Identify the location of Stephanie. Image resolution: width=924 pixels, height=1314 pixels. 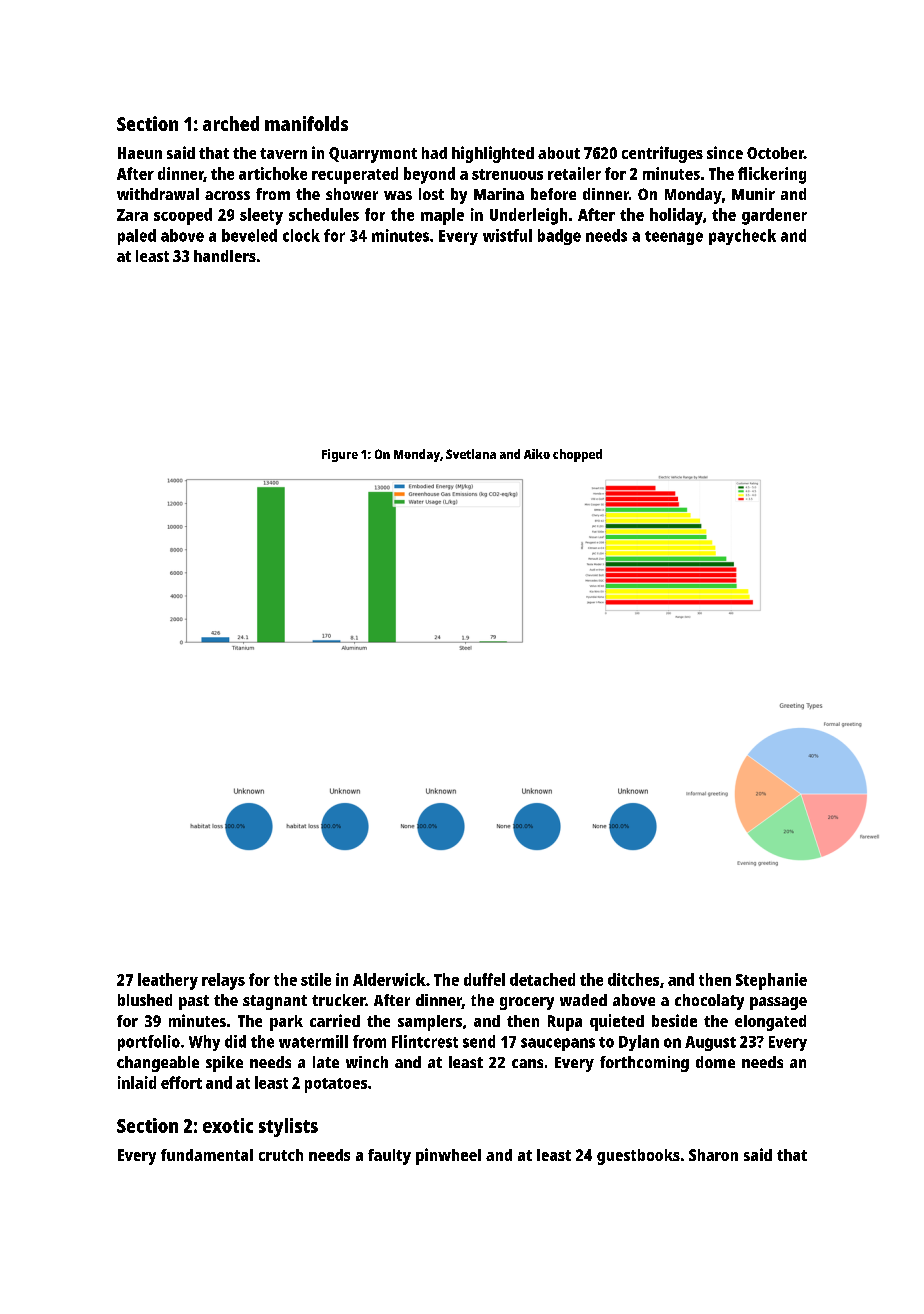
(771, 981).
